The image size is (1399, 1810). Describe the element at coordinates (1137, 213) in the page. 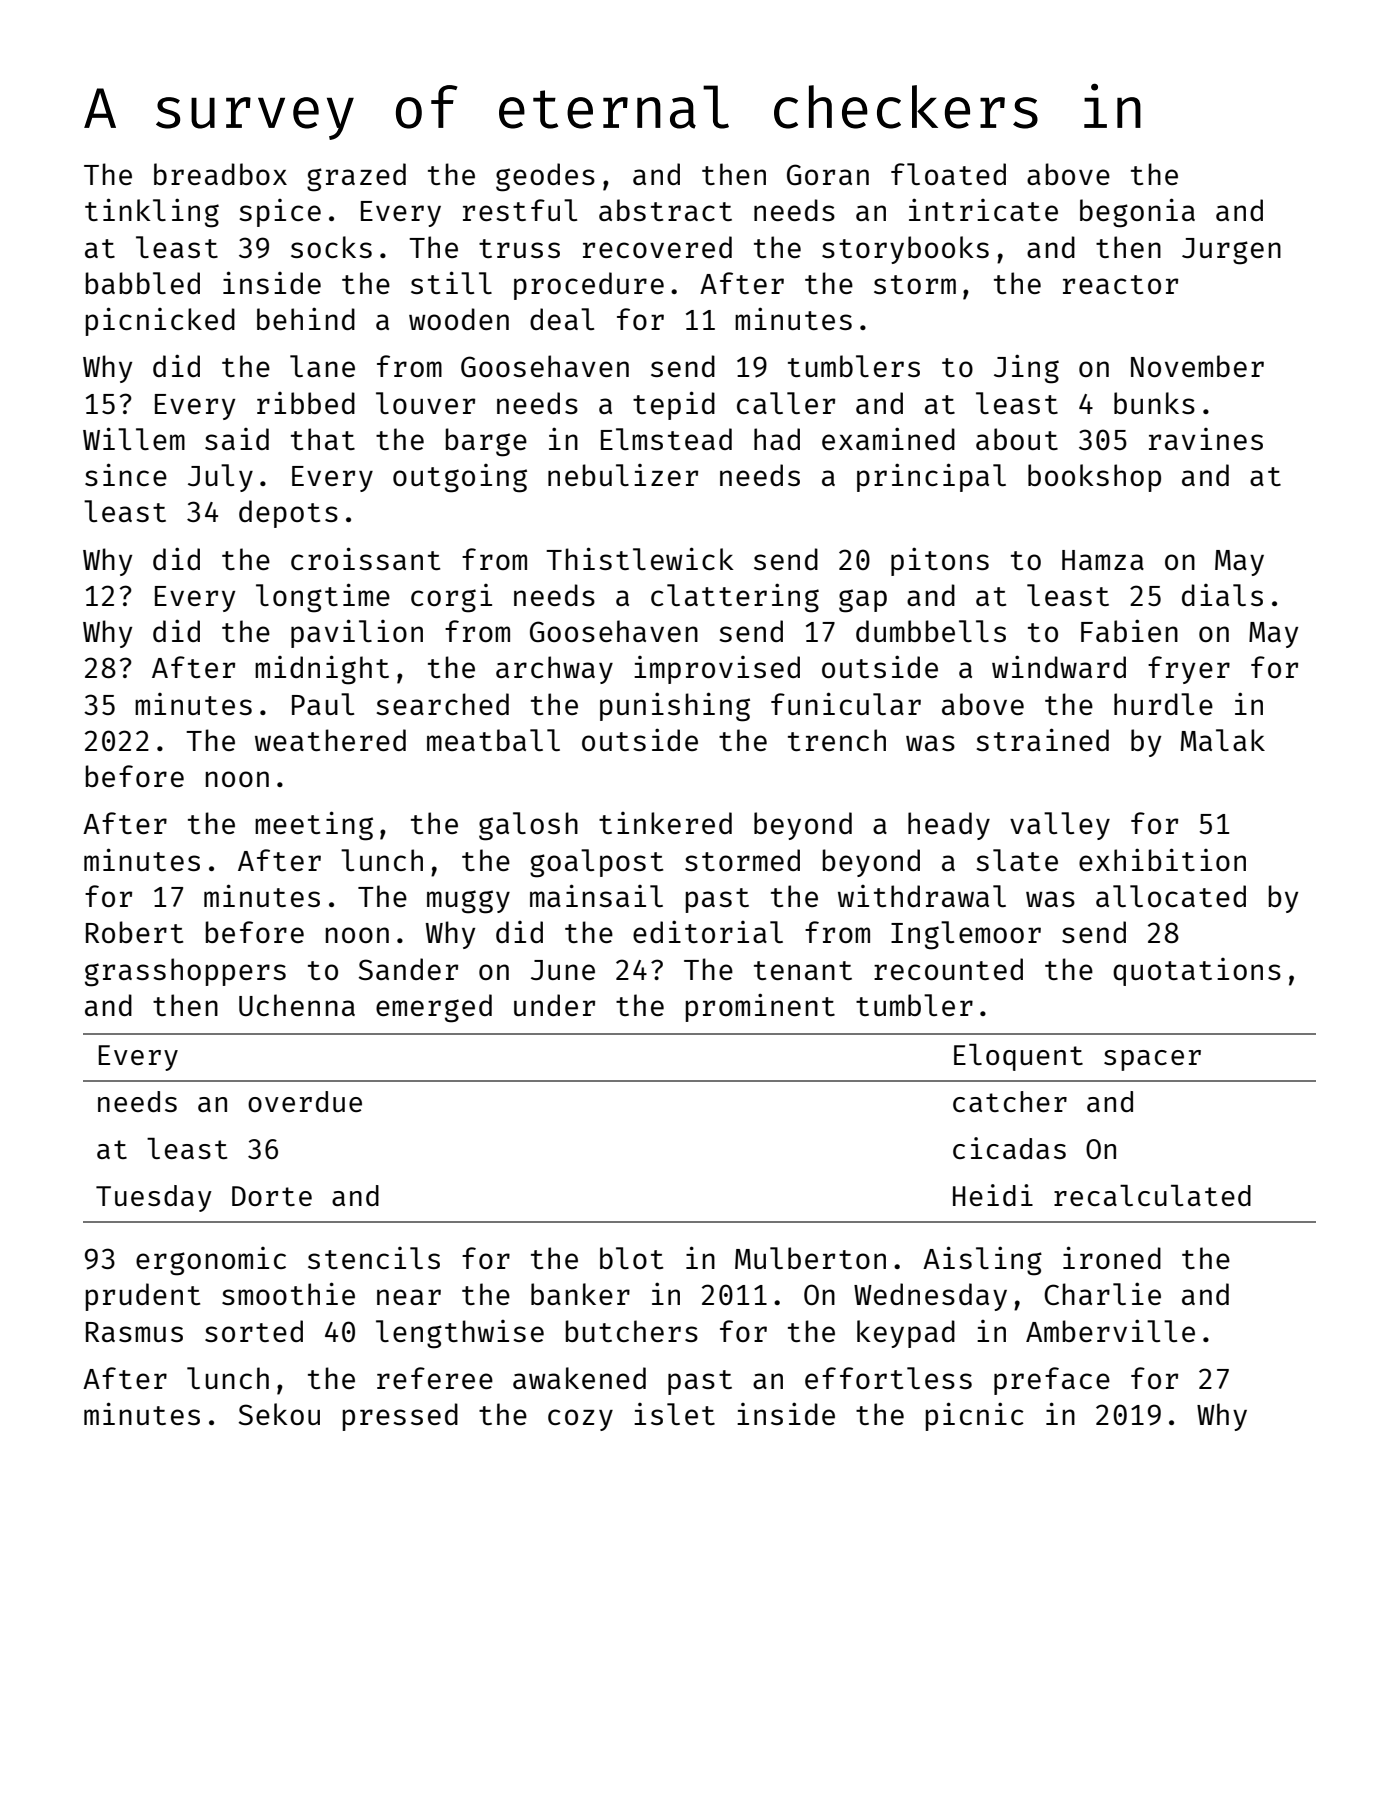

I see `begonia` at that location.
